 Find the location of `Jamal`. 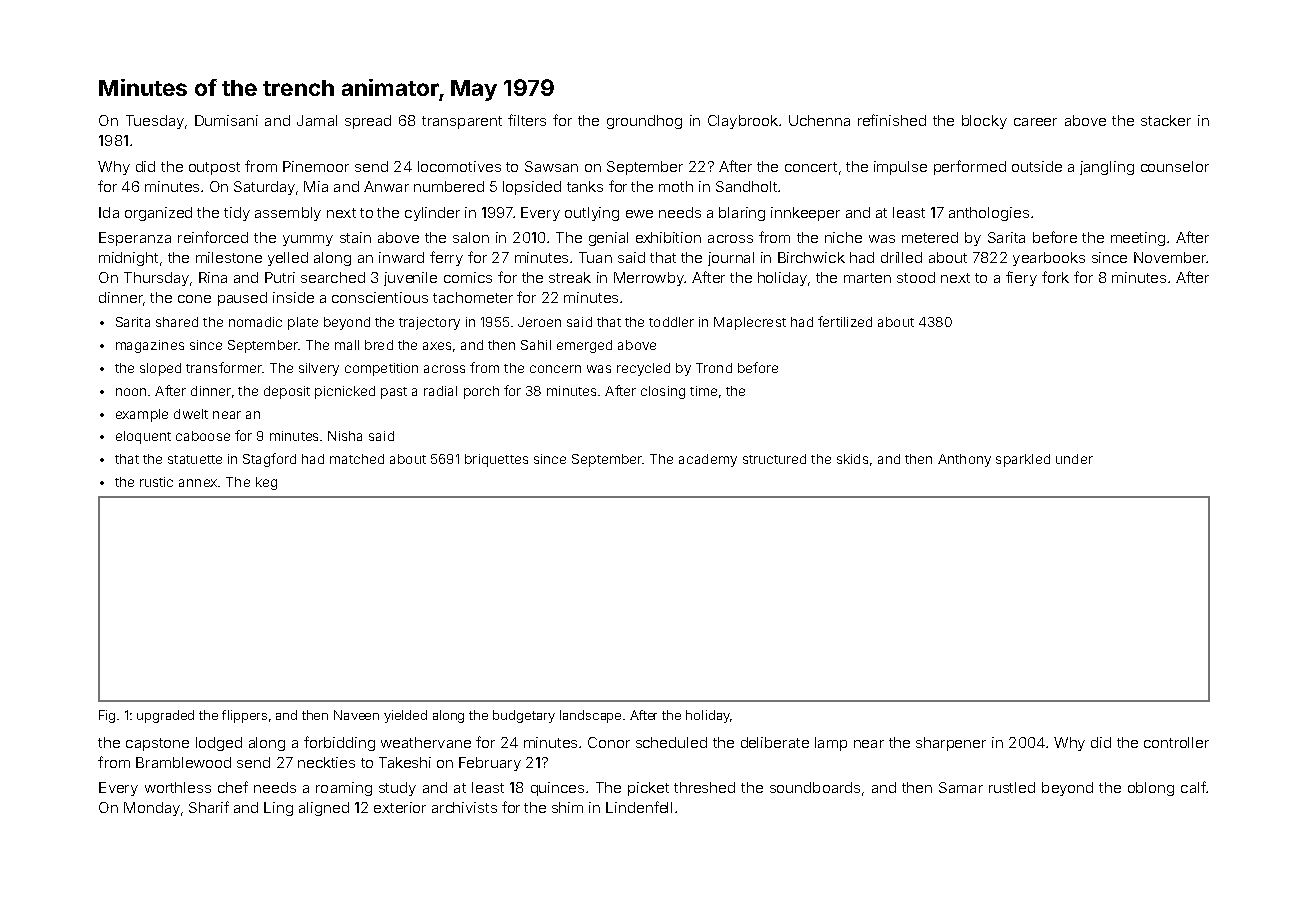

Jamal is located at coordinates (317, 120).
